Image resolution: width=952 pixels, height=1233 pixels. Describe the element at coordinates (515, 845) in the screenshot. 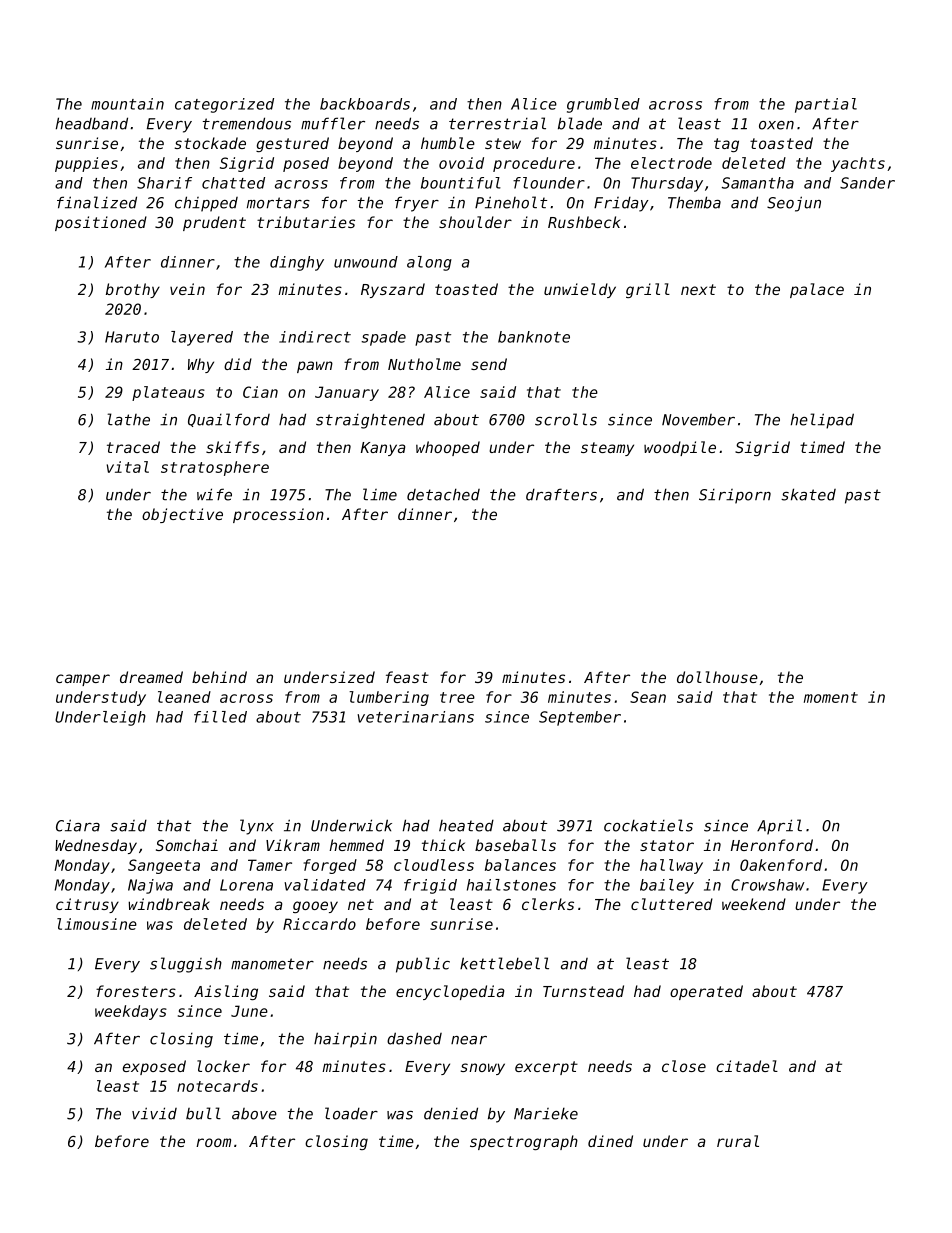

I see `baseballs` at that location.
